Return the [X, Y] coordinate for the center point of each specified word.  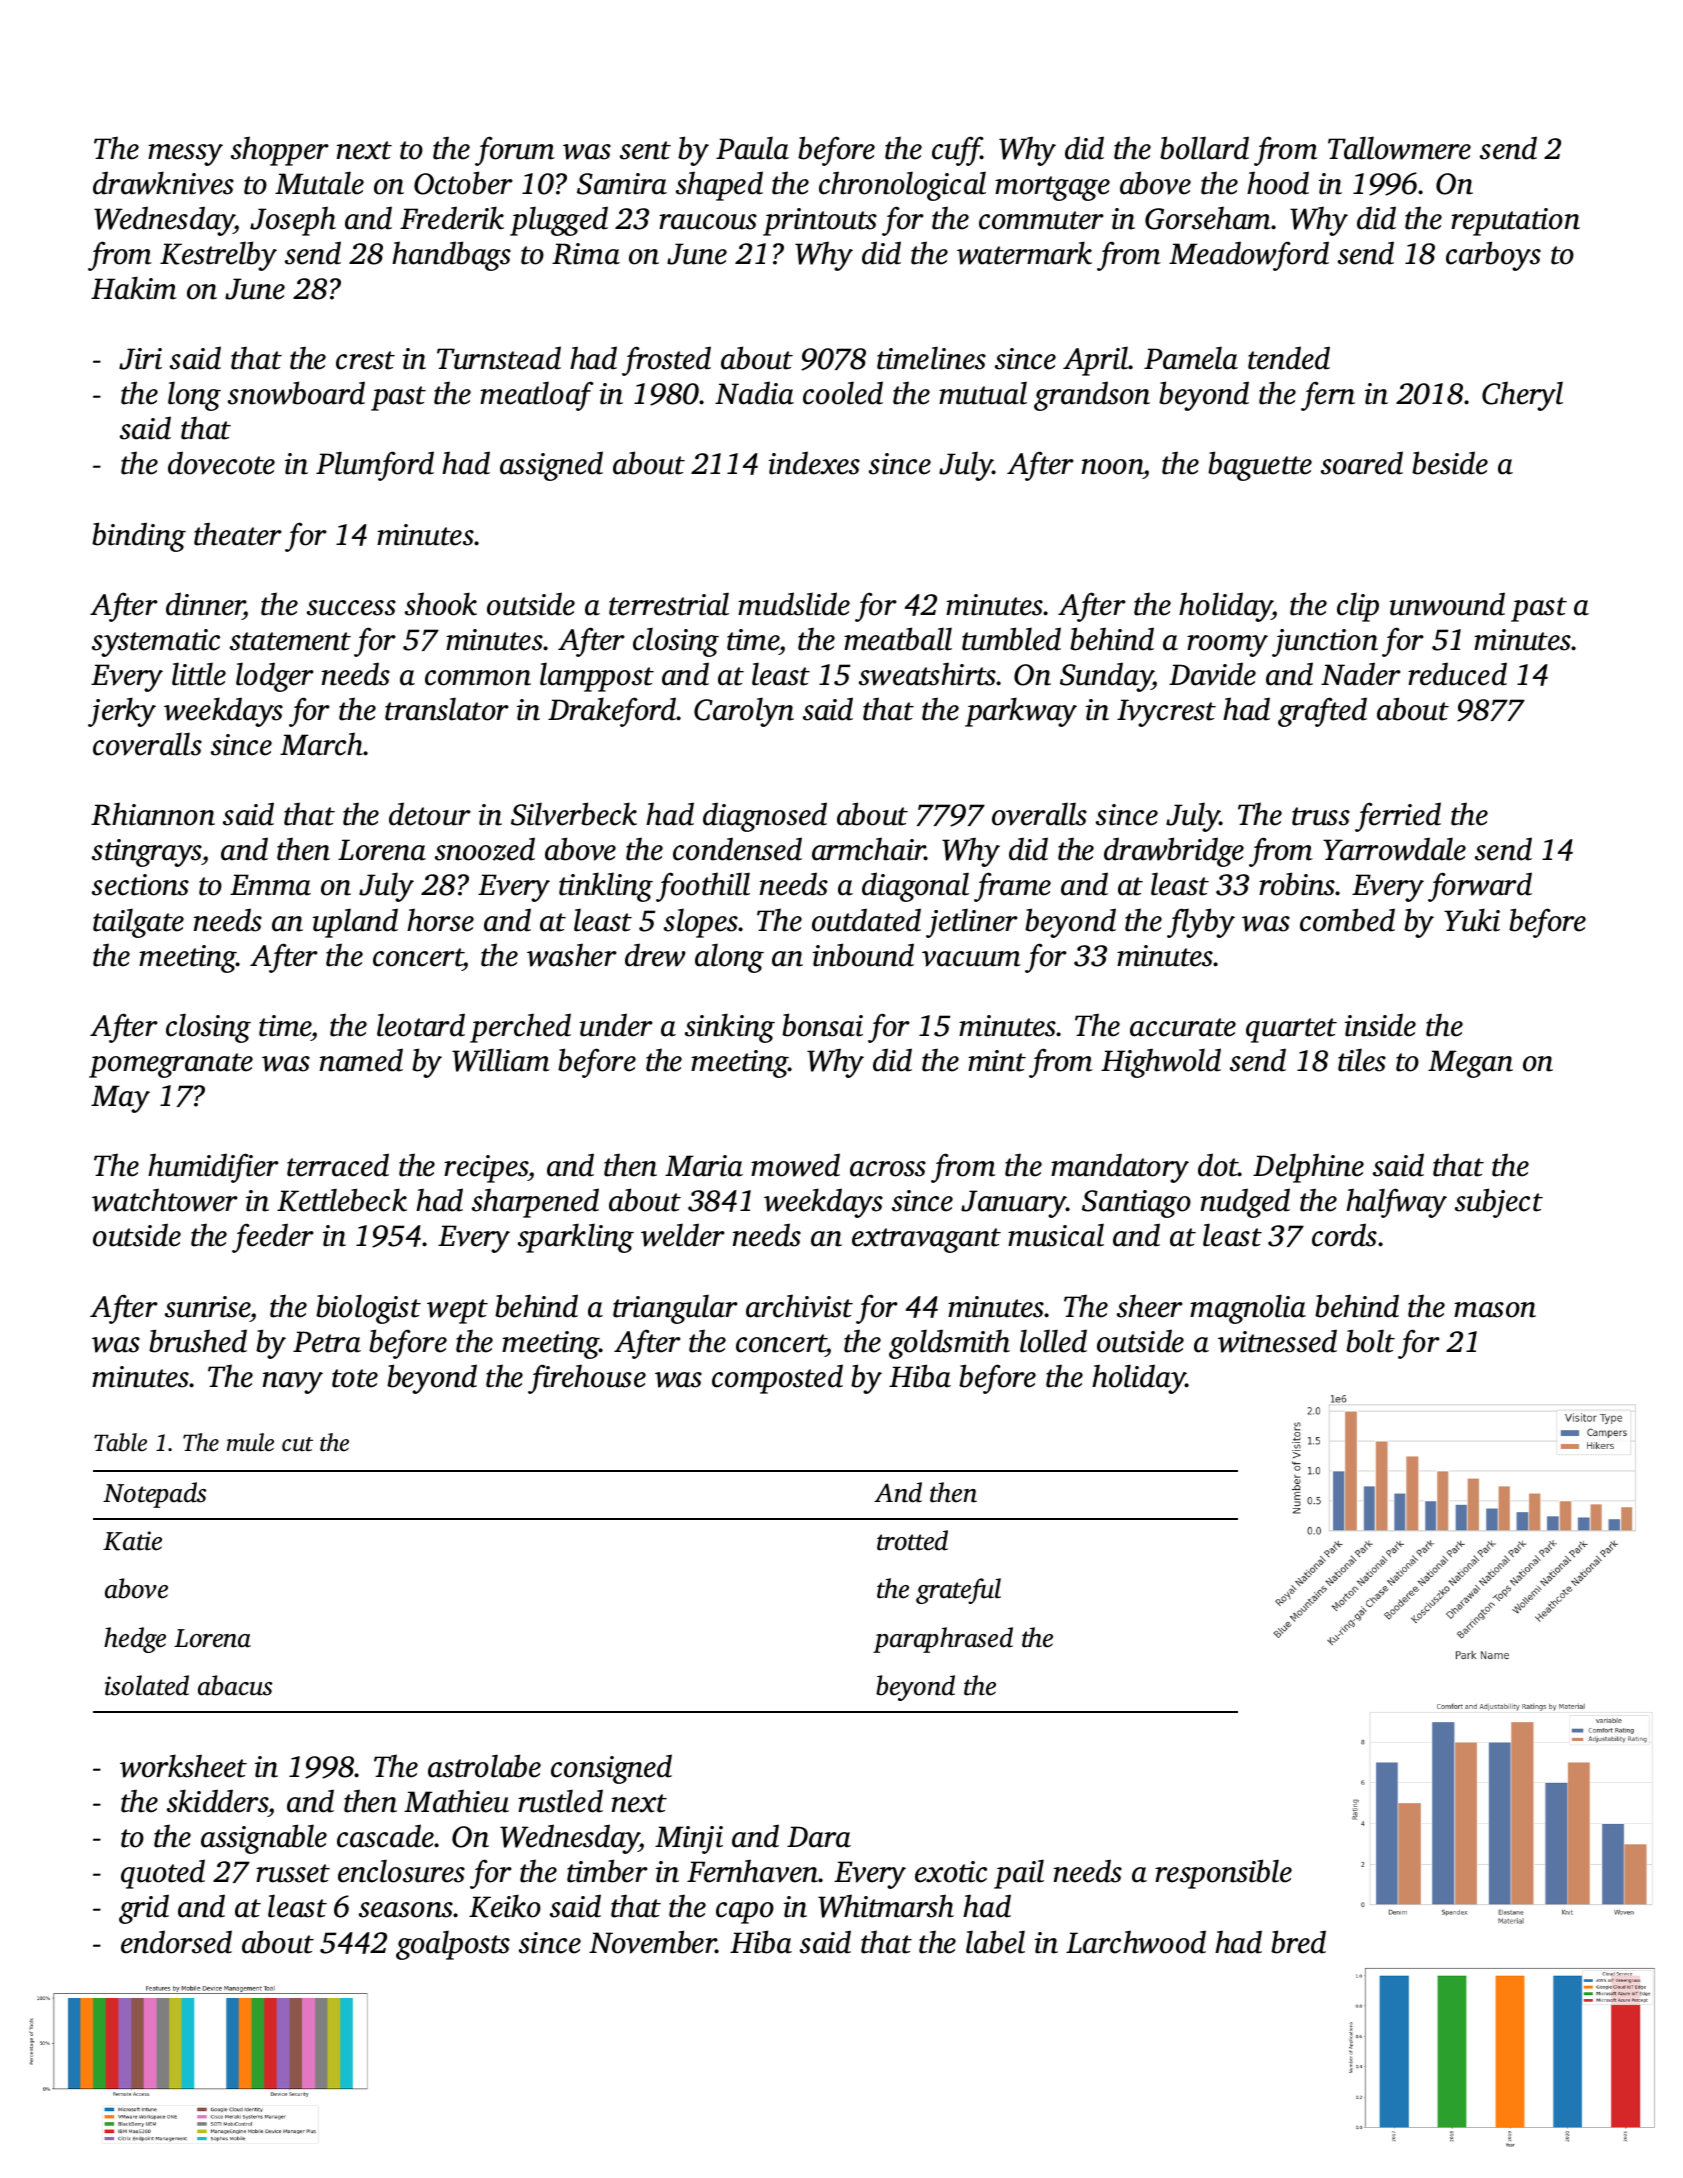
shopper [280, 151]
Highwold [1161, 1063]
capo [745, 1913]
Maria [704, 1166]
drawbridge [1174, 852]
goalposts [453, 1945]
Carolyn [744, 712]
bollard [1204, 148]
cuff [957, 151]
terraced [338, 1165]
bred [1298, 1942]
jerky [122, 712]
